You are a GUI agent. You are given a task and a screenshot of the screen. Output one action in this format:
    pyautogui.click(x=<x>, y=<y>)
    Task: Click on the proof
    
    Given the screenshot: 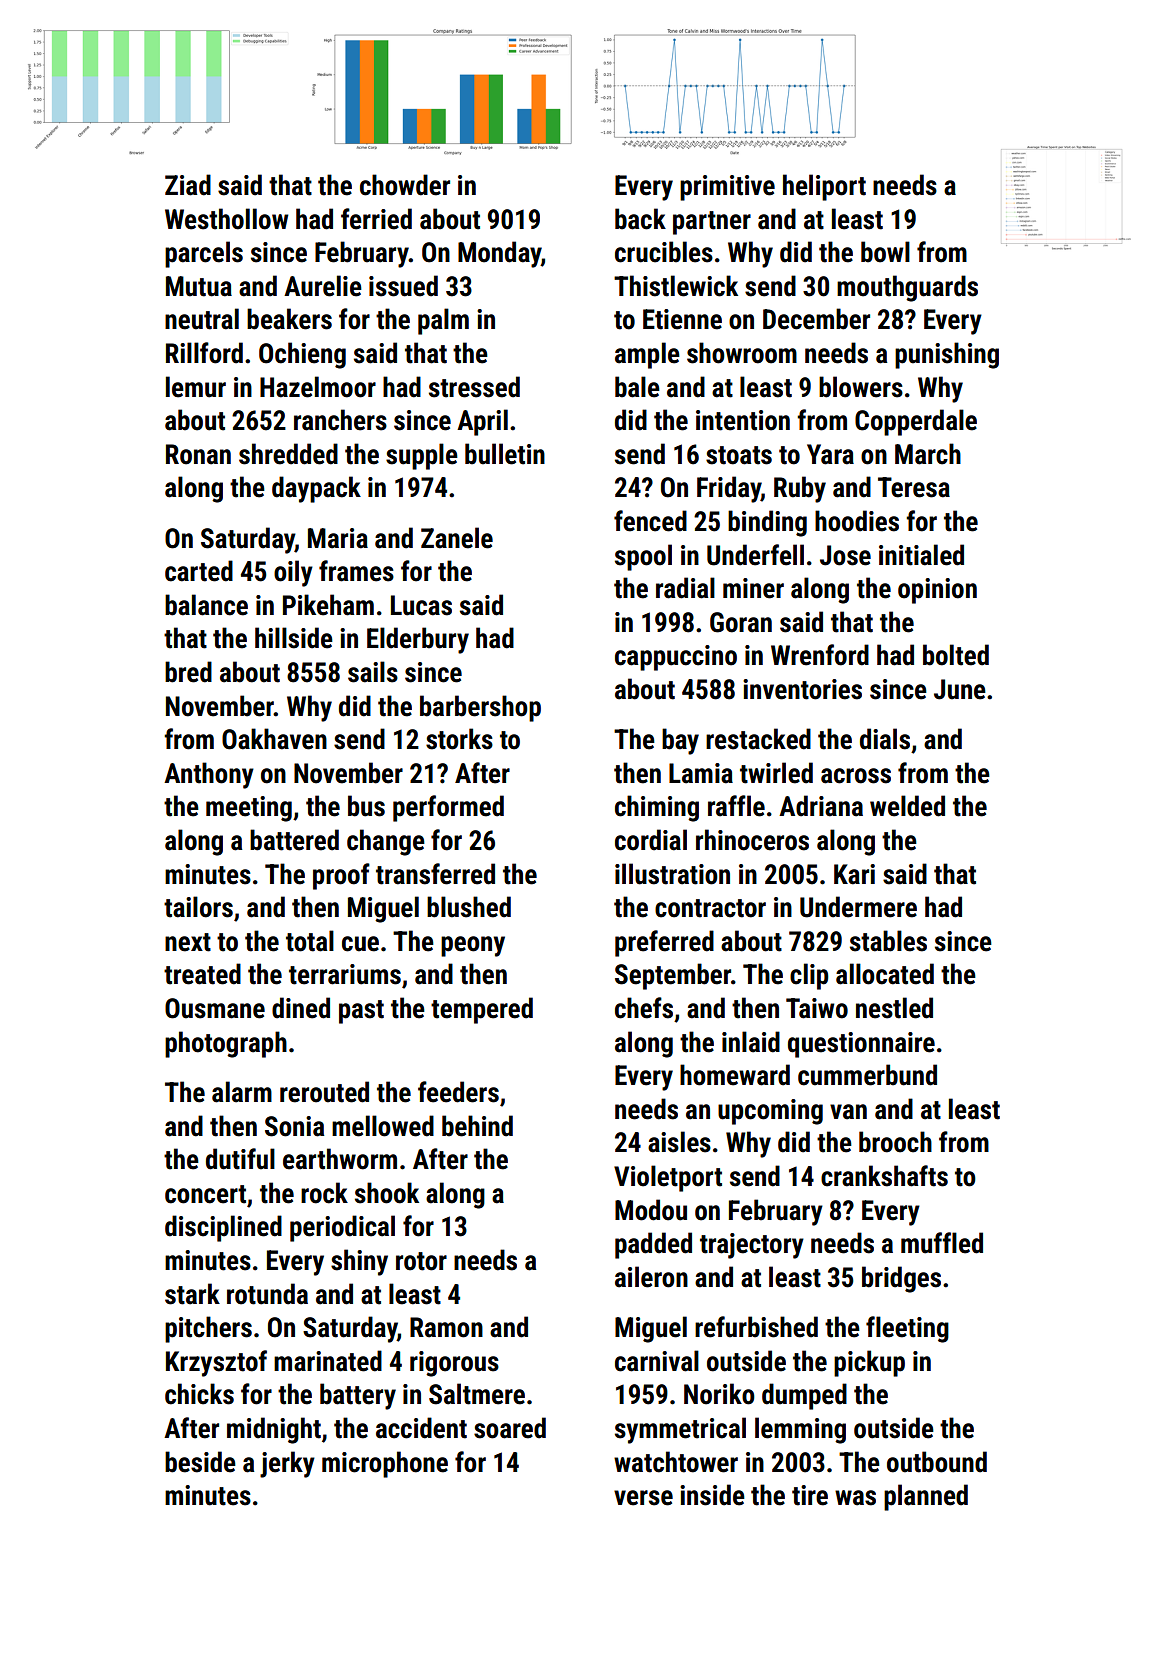 What is the action you would take?
    pyautogui.click(x=341, y=876)
